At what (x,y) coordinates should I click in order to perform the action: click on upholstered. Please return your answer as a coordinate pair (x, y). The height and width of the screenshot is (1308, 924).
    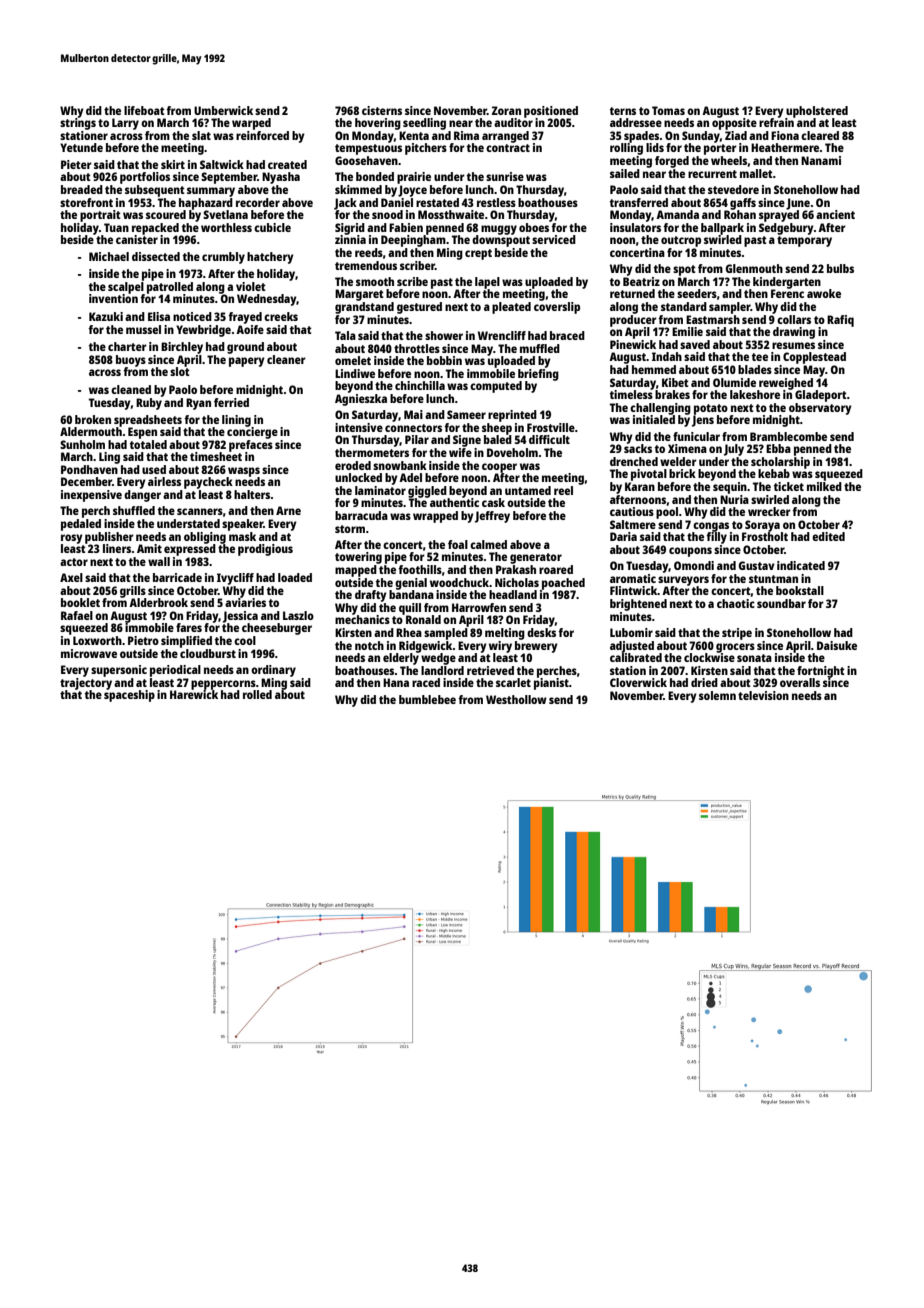
    Looking at the image, I should click on (817, 112).
